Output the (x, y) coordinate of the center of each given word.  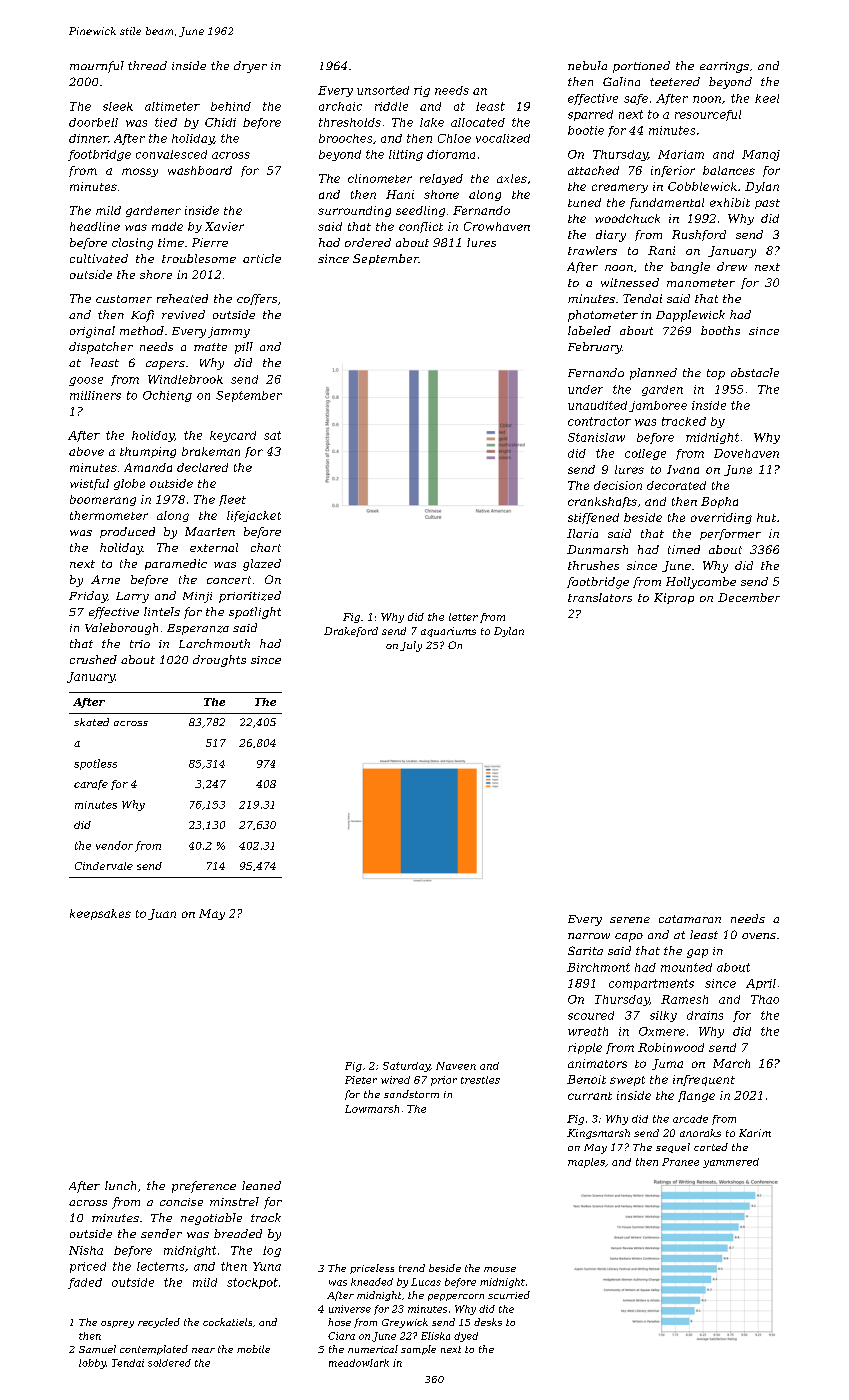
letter (463, 617)
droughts (219, 661)
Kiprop (674, 598)
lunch (120, 1185)
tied (166, 122)
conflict (421, 227)
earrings (724, 67)
